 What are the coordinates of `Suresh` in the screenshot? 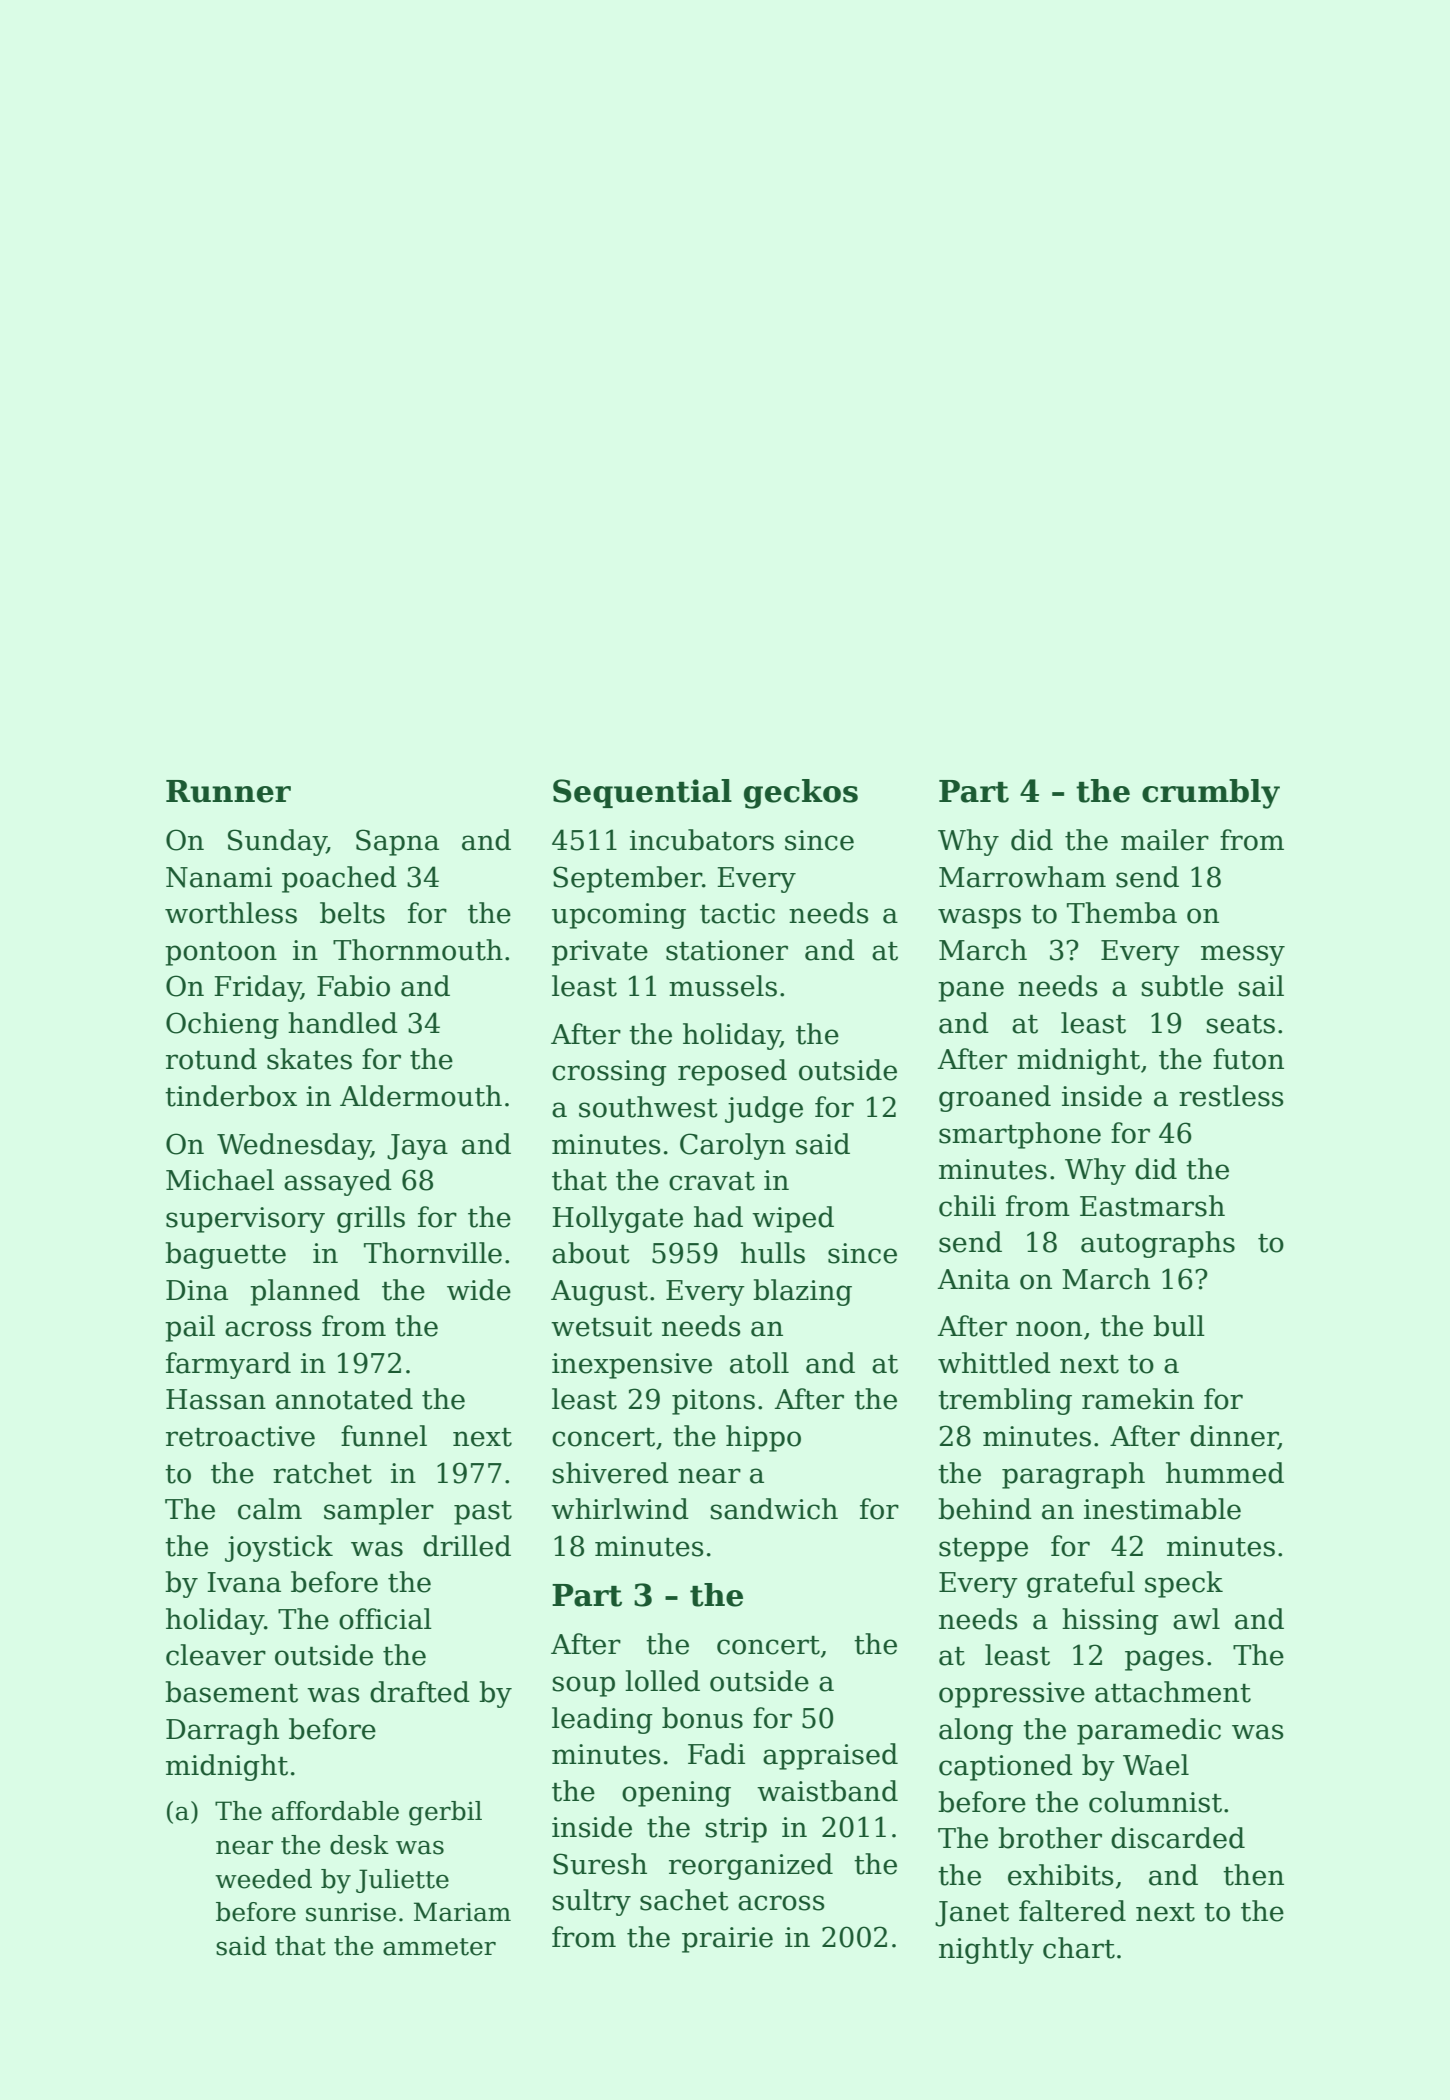 It's located at (600, 1864).
